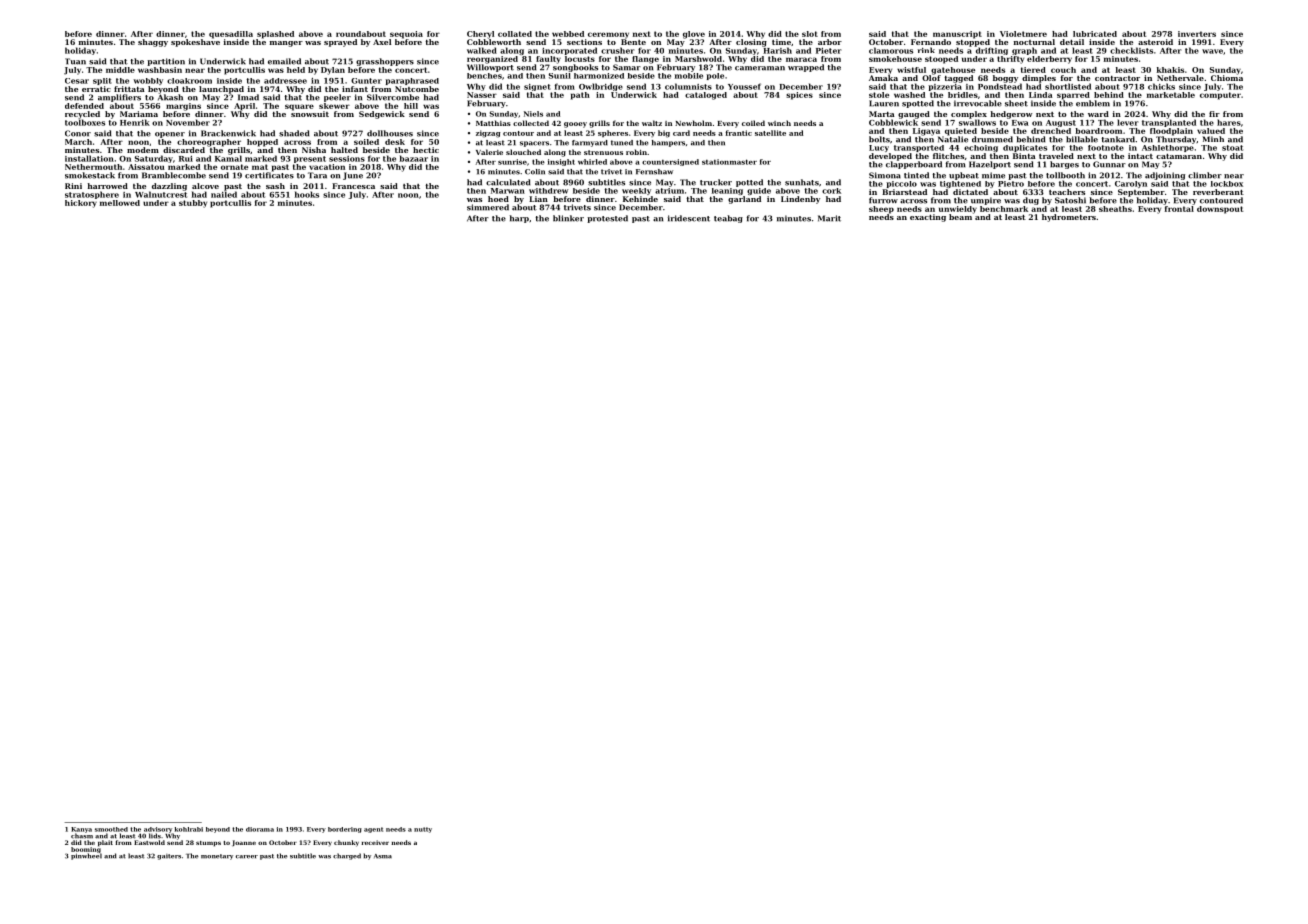 This image has height=924, width=1308. Describe the element at coordinates (81, 830) in the image. I see `Kanya` at that location.
